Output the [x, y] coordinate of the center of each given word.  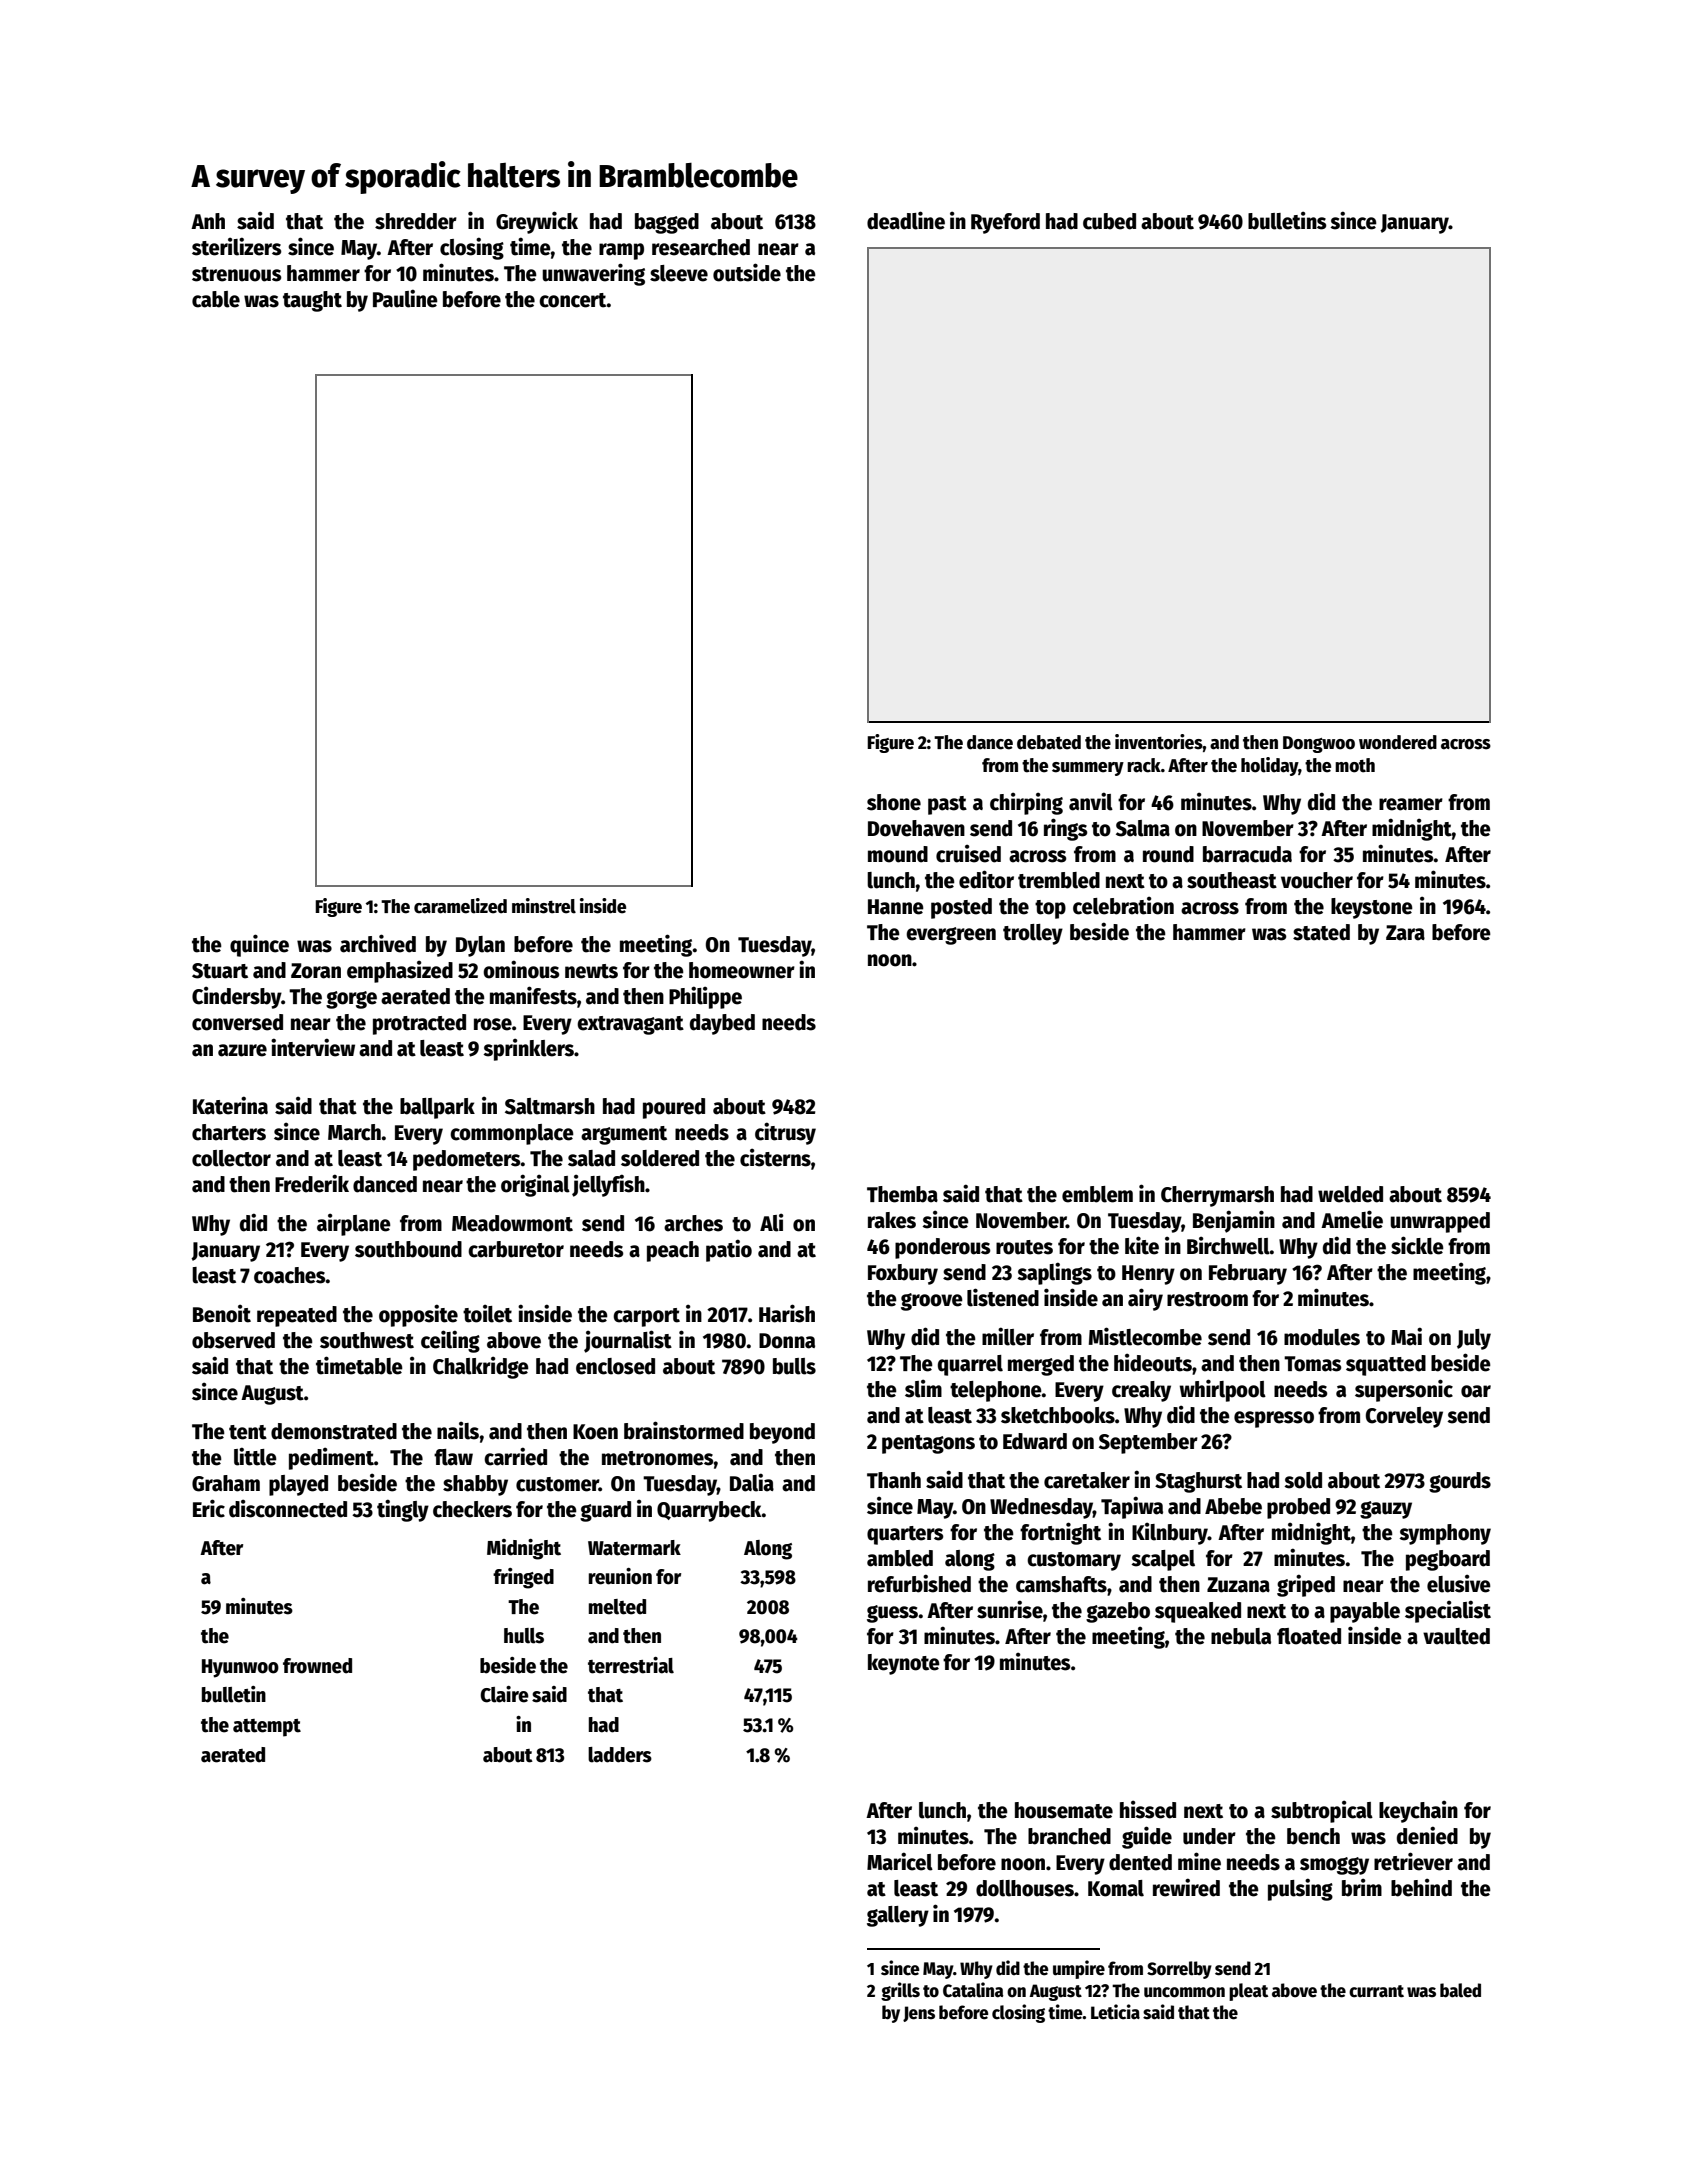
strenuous [237, 274]
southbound [408, 1249]
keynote [904, 1664]
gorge [351, 1000]
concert [573, 300]
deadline [906, 220]
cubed [1109, 221]
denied [1427, 1835]
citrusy [785, 1133]
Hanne [896, 907]
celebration [1123, 905]
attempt [267, 1728]
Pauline [405, 298]
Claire [504, 1694]
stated [1321, 932]
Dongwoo [1319, 744]
